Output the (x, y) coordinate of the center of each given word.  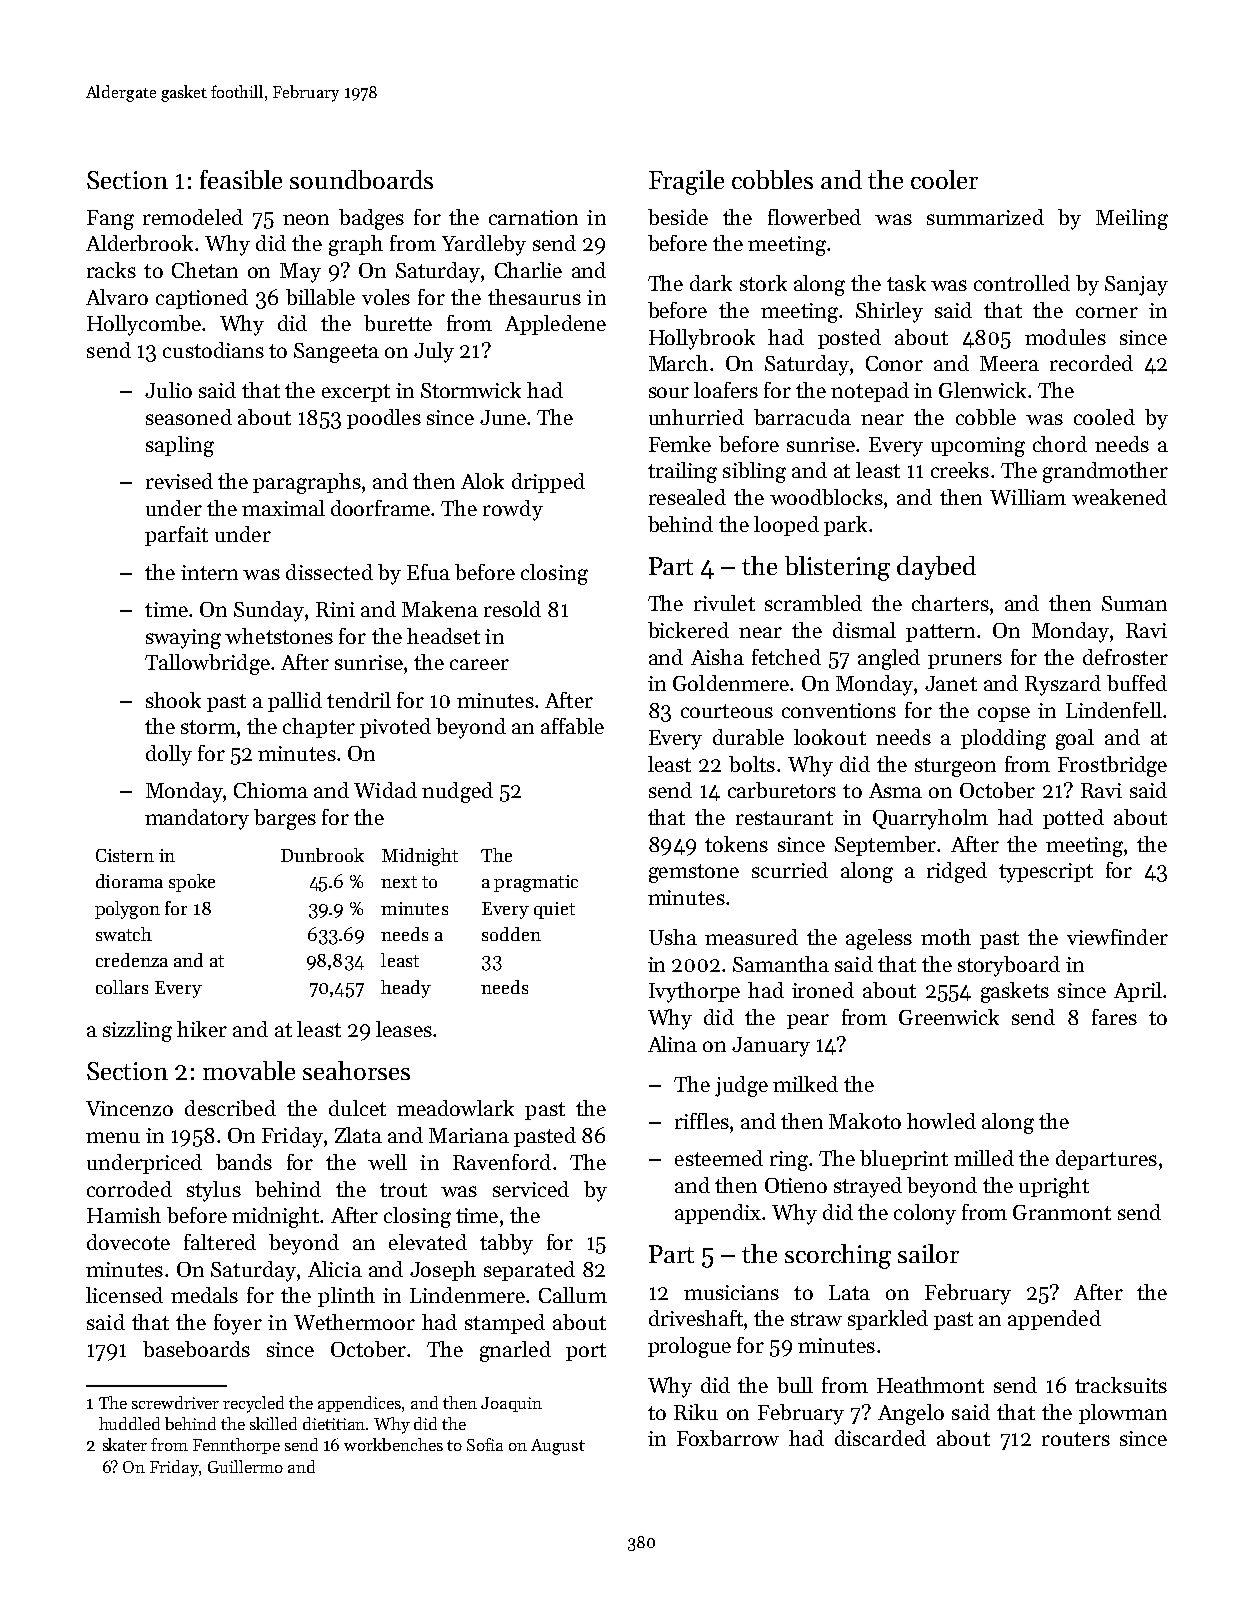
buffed (1137, 683)
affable (572, 726)
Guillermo (245, 1466)
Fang (110, 220)
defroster (1125, 657)
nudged (457, 792)
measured (751, 937)
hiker (202, 1029)
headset (443, 636)
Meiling (1132, 219)
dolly (169, 755)
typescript (1046, 873)
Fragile (686, 182)
